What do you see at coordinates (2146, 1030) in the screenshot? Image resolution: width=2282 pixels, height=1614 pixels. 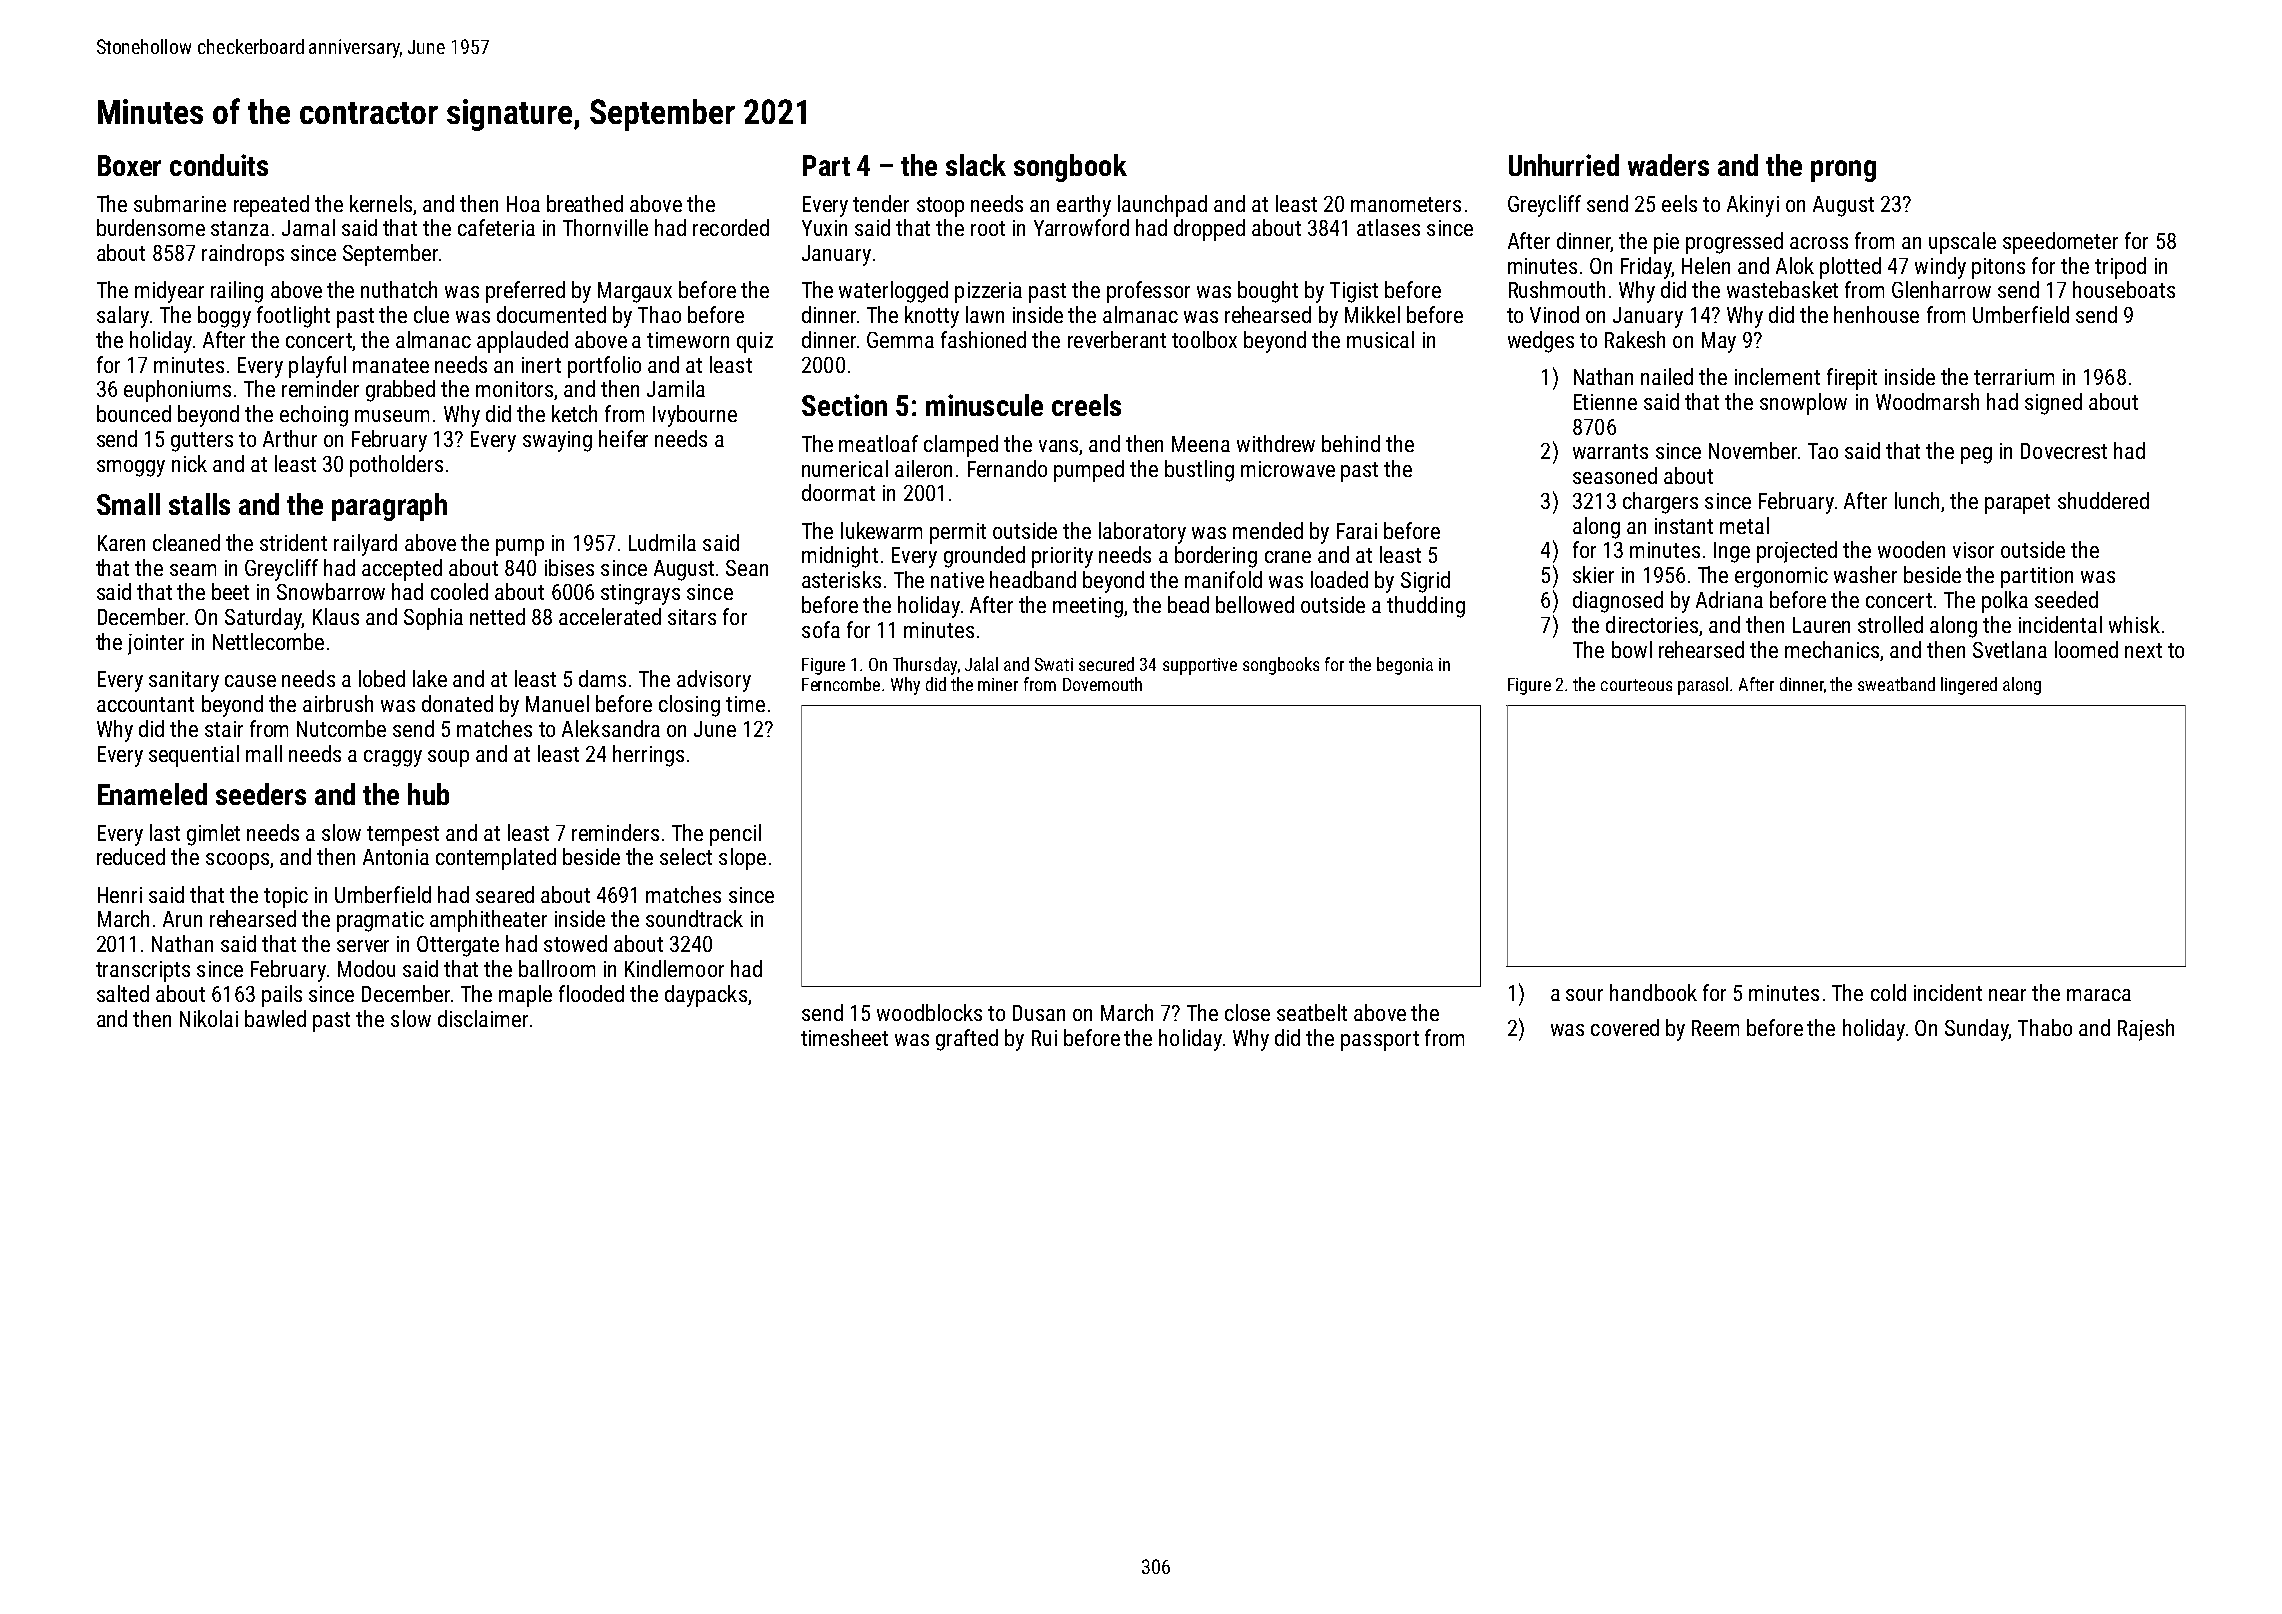 I see `Rajesh` at bounding box center [2146, 1030].
